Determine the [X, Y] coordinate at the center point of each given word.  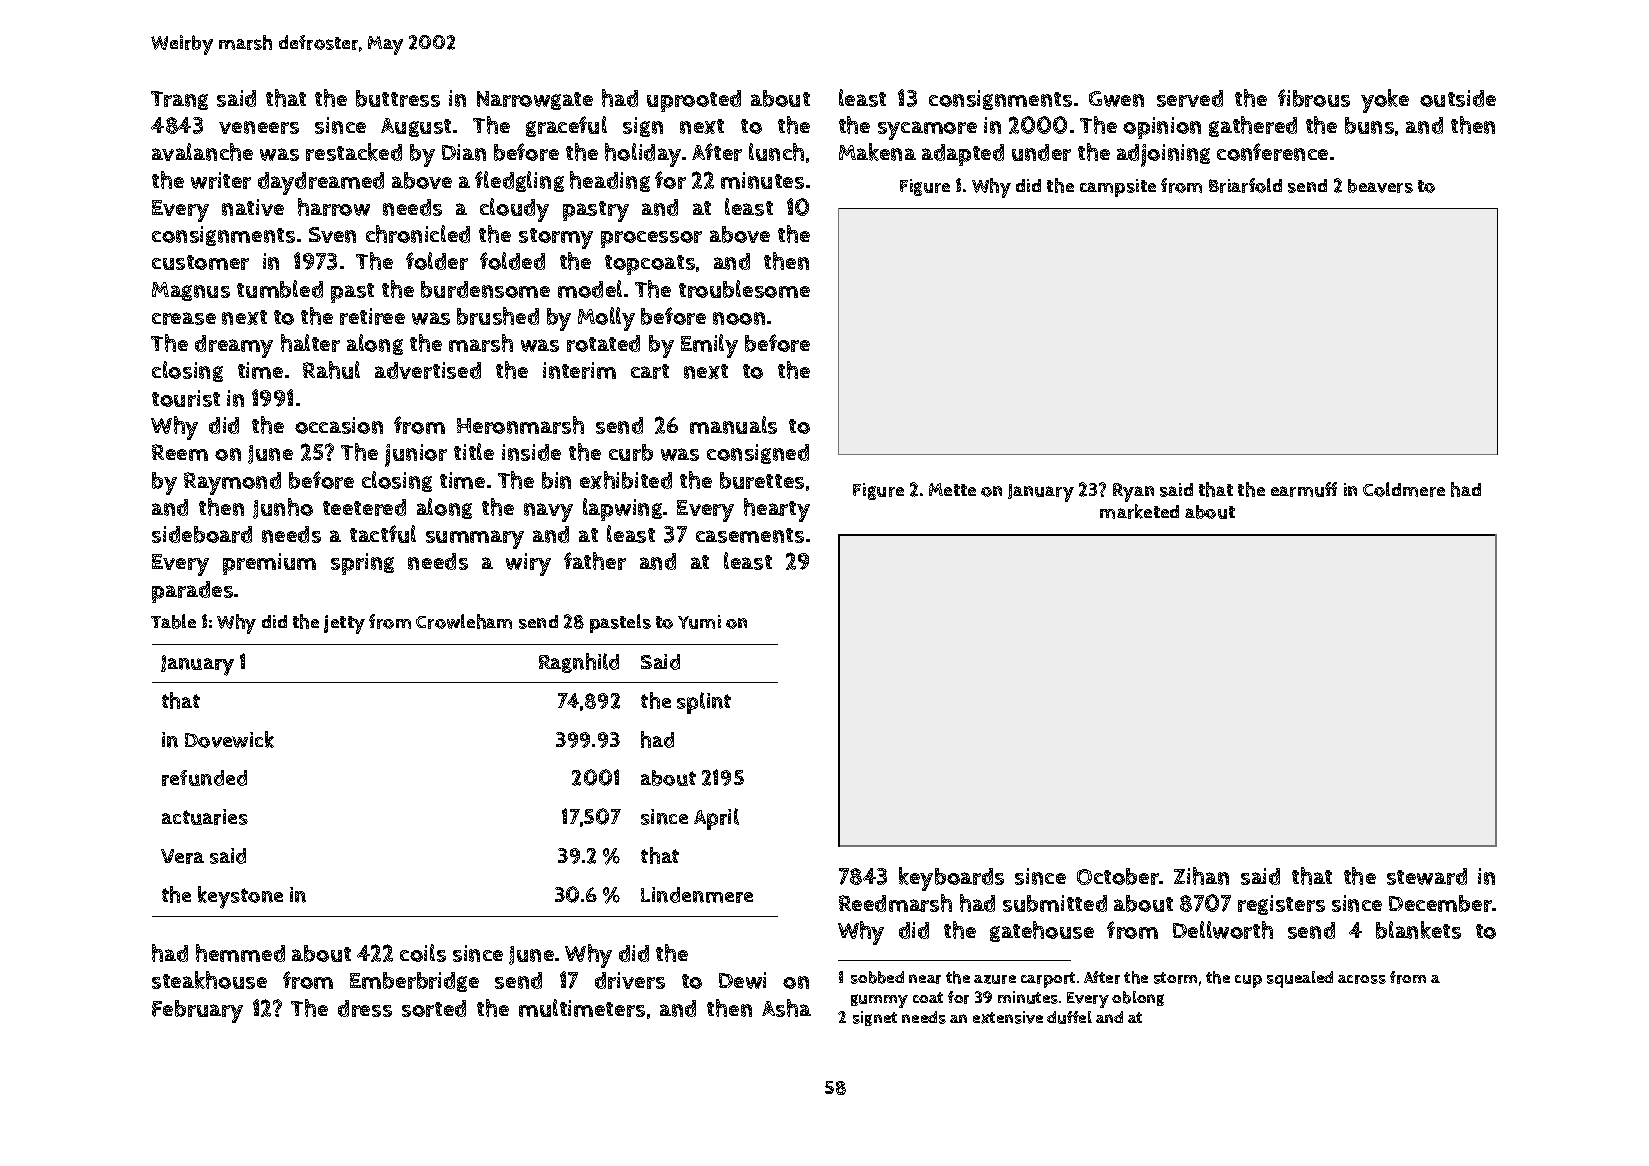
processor [651, 239]
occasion [339, 425]
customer [200, 262]
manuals [733, 425]
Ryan [1133, 492]
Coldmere [1404, 489]
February [197, 1011]
